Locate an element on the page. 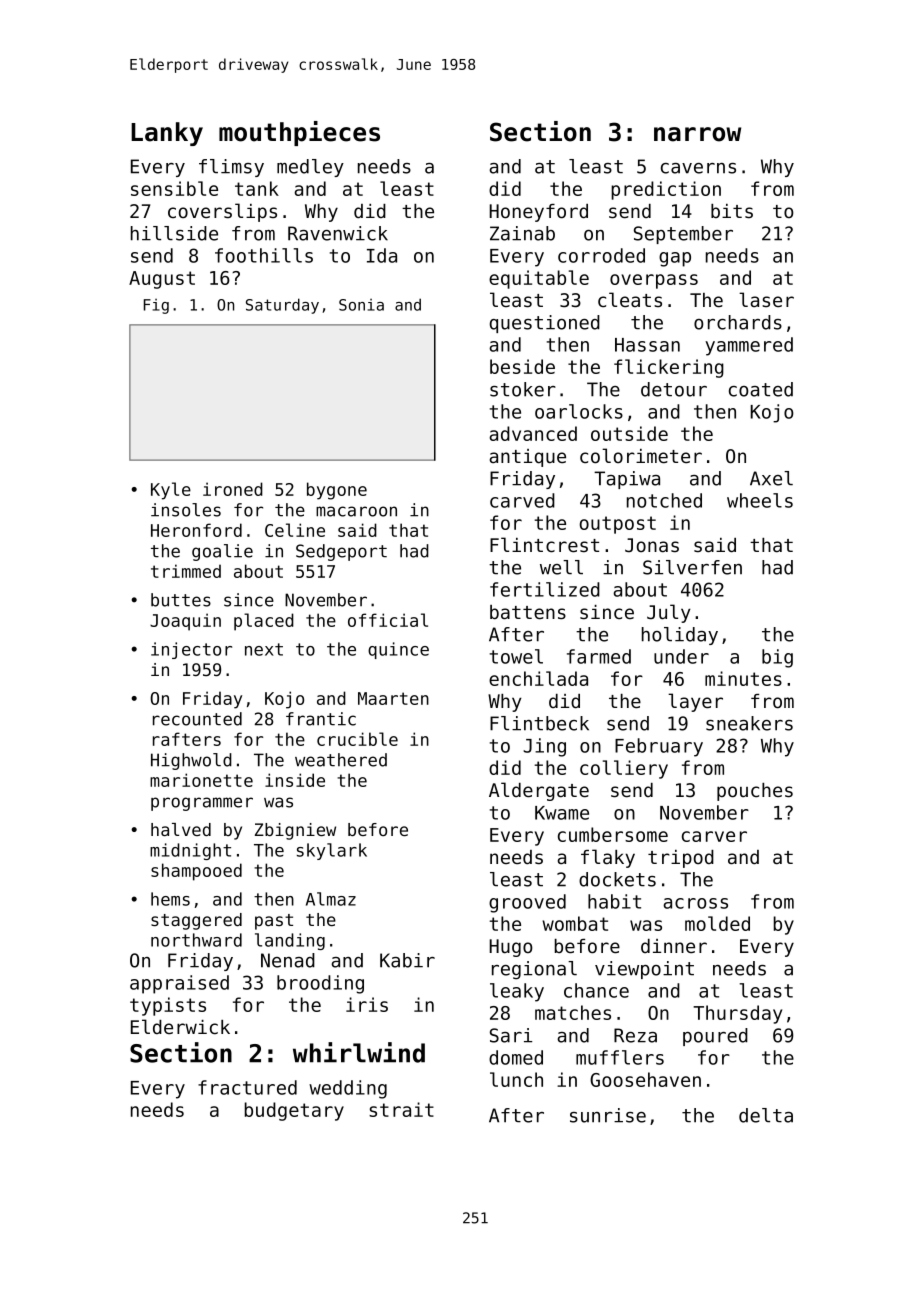 This document has width=924, height=1311. bygone is located at coordinates (337, 491).
